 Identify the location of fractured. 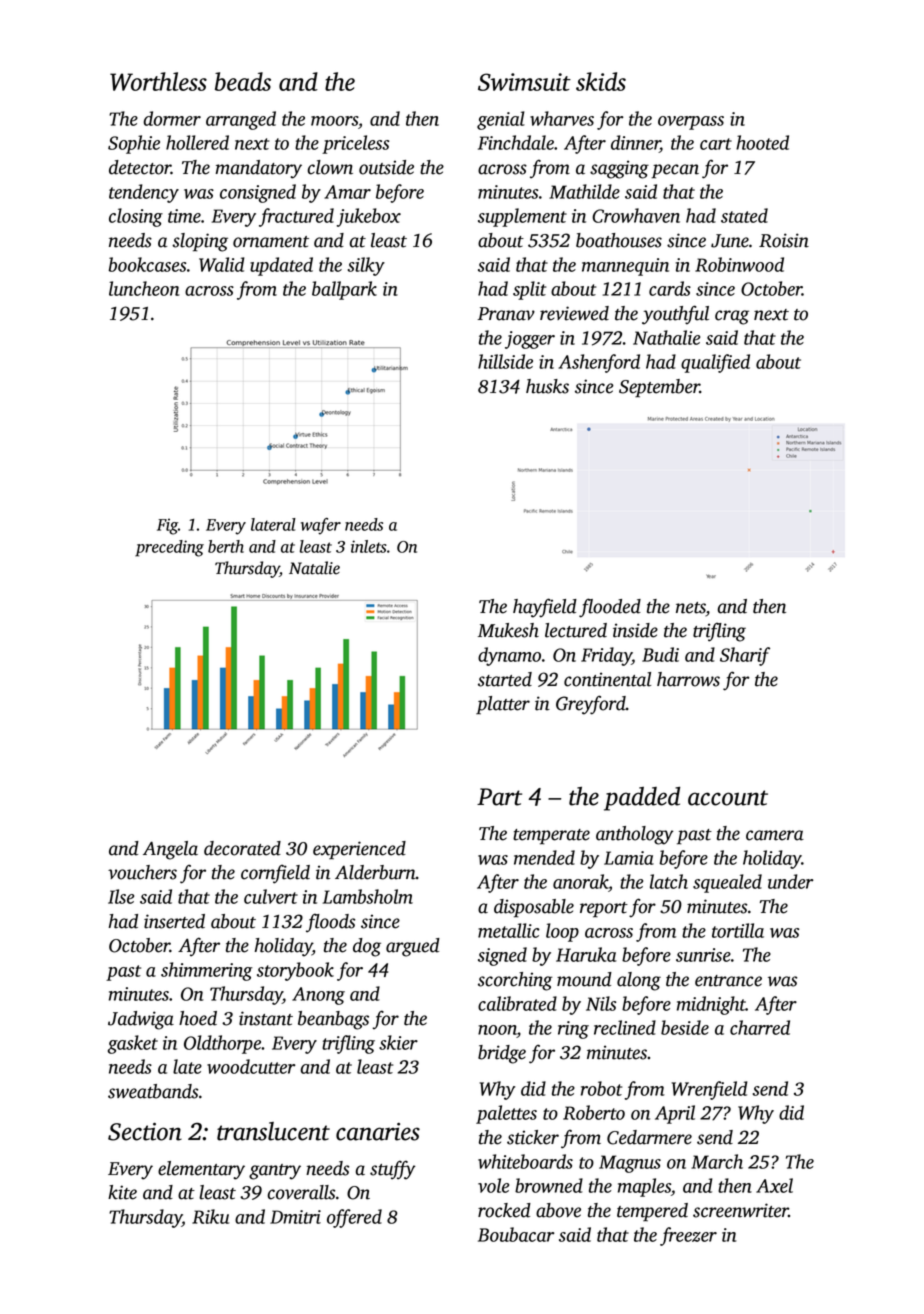
(296, 217).
